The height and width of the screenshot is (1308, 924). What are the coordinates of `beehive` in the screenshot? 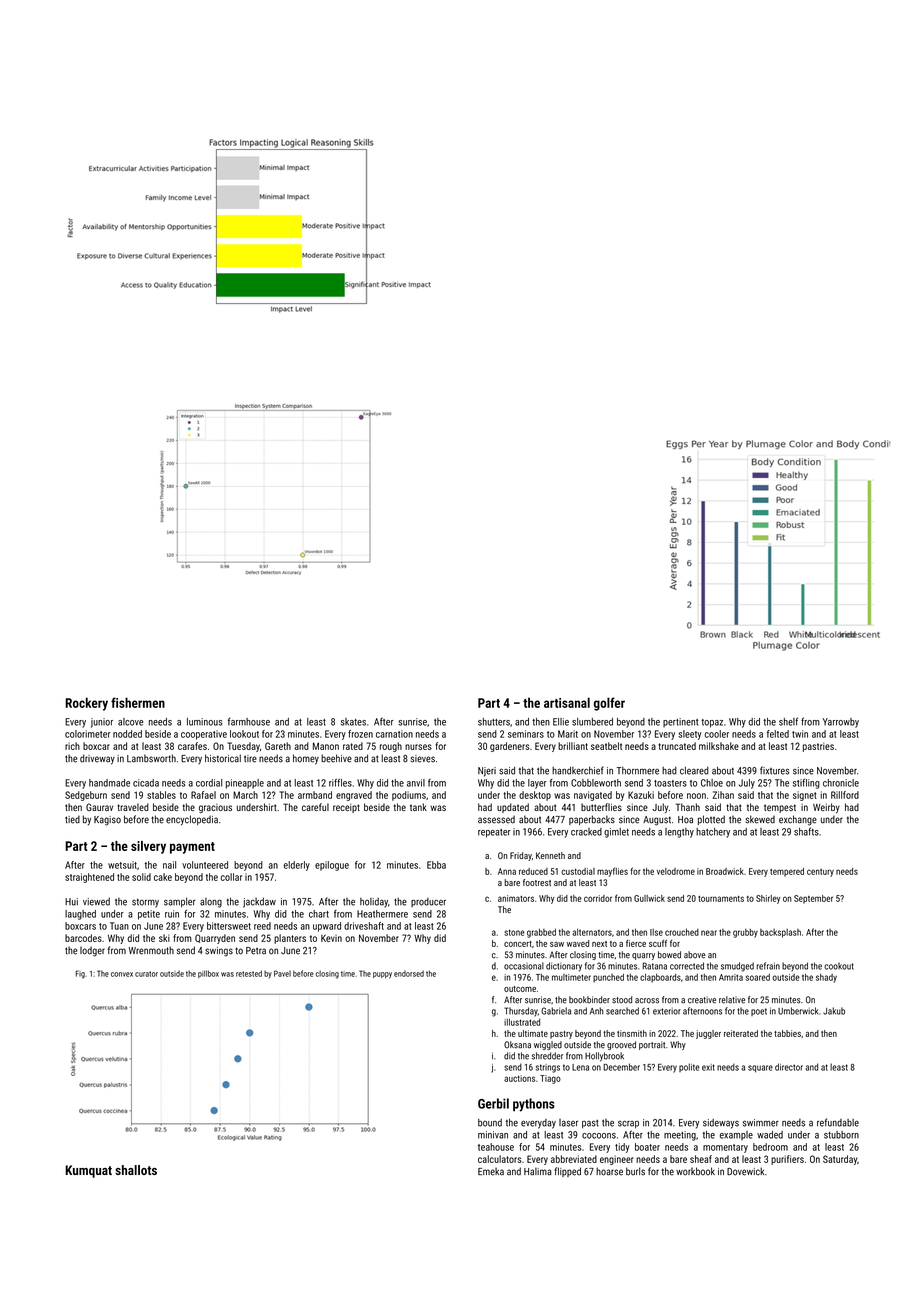 It's located at (336, 758).
